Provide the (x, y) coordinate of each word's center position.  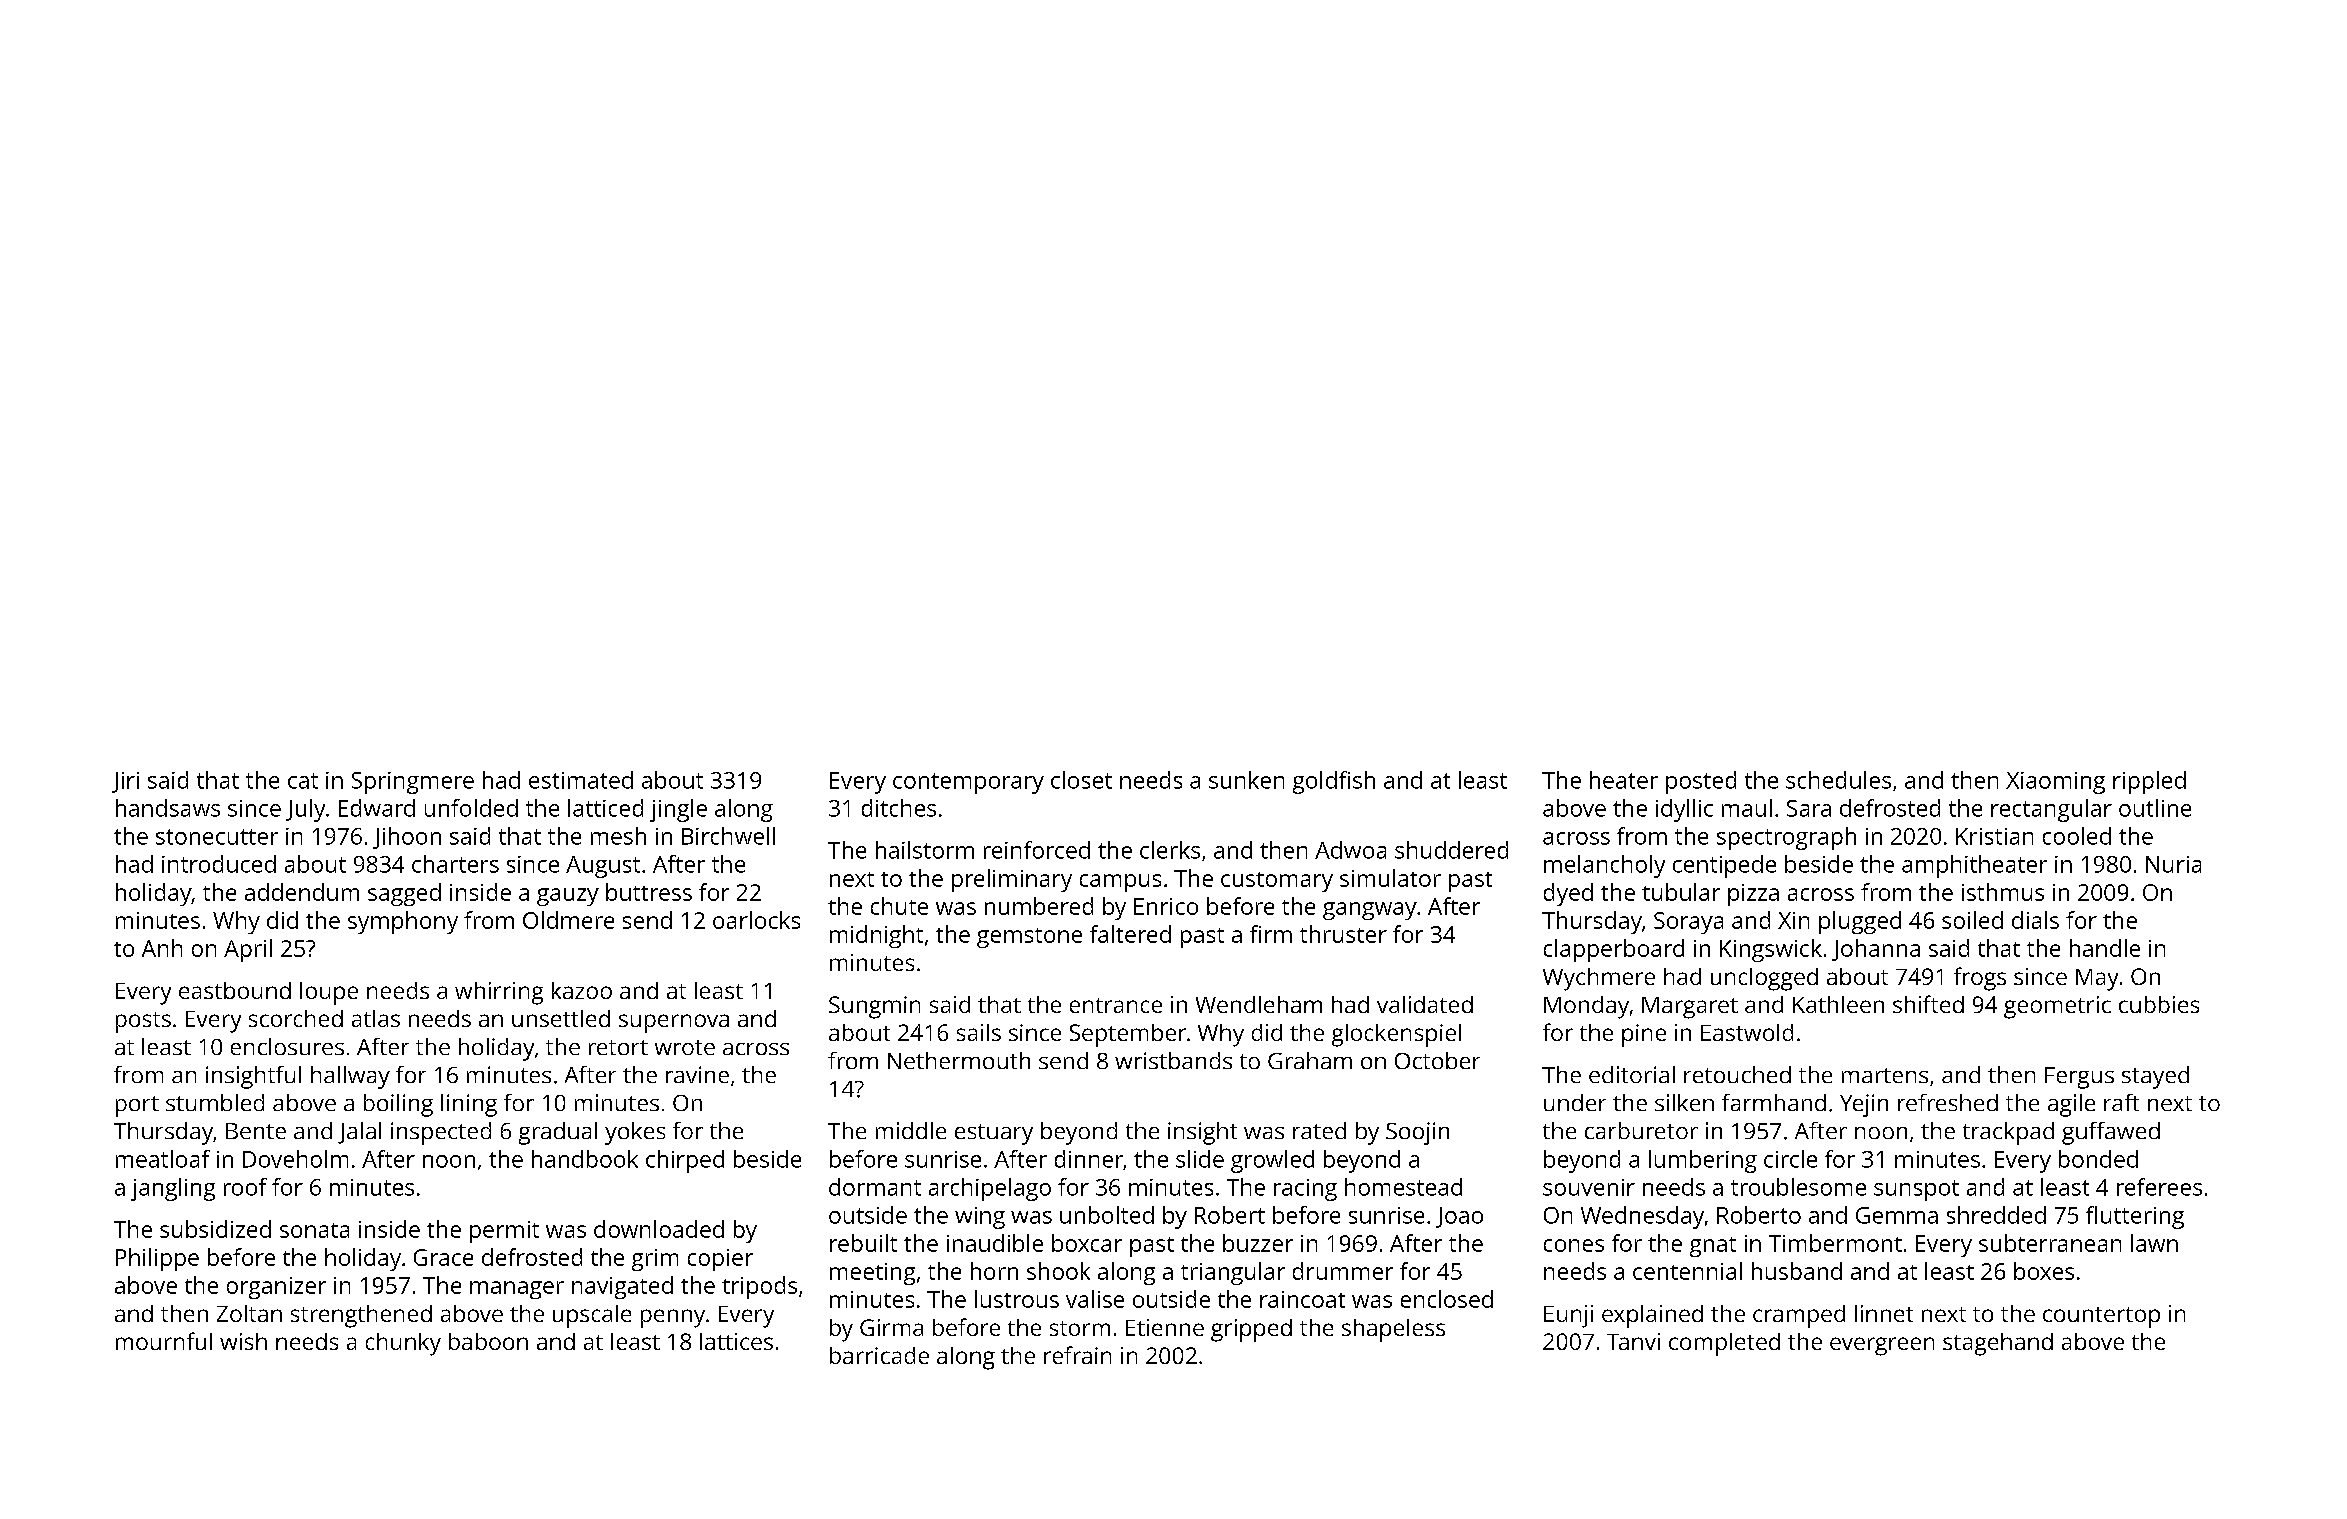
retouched (1737, 1074)
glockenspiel (1396, 1035)
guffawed (2111, 1133)
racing (1305, 1190)
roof (245, 1187)
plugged (1860, 922)
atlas (376, 1018)
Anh (162, 948)
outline (2155, 808)
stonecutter (217, 837)
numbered (1039, 906)
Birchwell (728, 836)
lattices (736, 1341)
